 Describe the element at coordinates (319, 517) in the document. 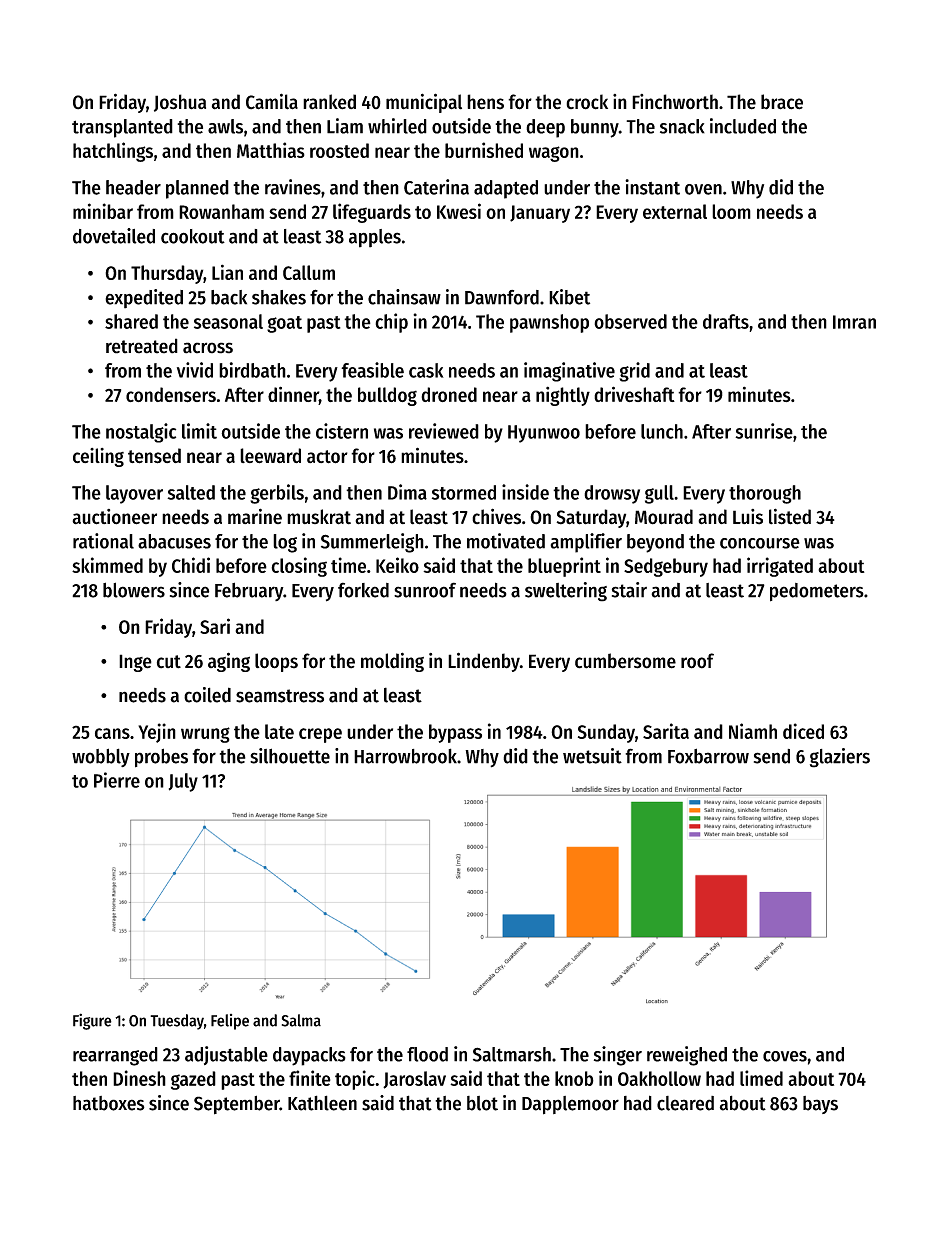

I see `muskrat` at that location.
